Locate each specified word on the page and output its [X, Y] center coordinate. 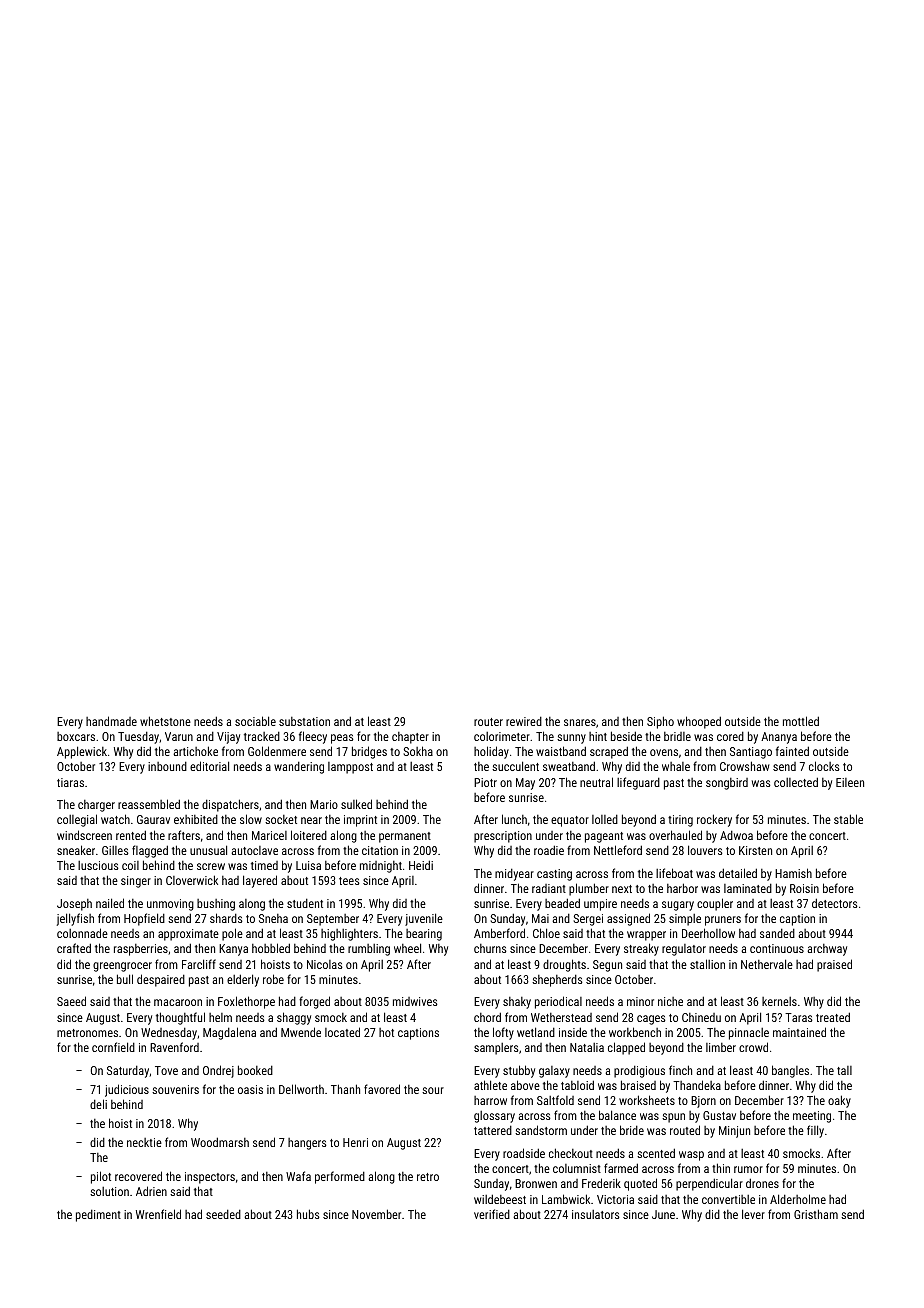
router [488, 722]
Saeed [71, 1001]
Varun [179, 736]
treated [833, 1017]
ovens [664, 752]
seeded [223, 1214]
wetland [536, 1032]
